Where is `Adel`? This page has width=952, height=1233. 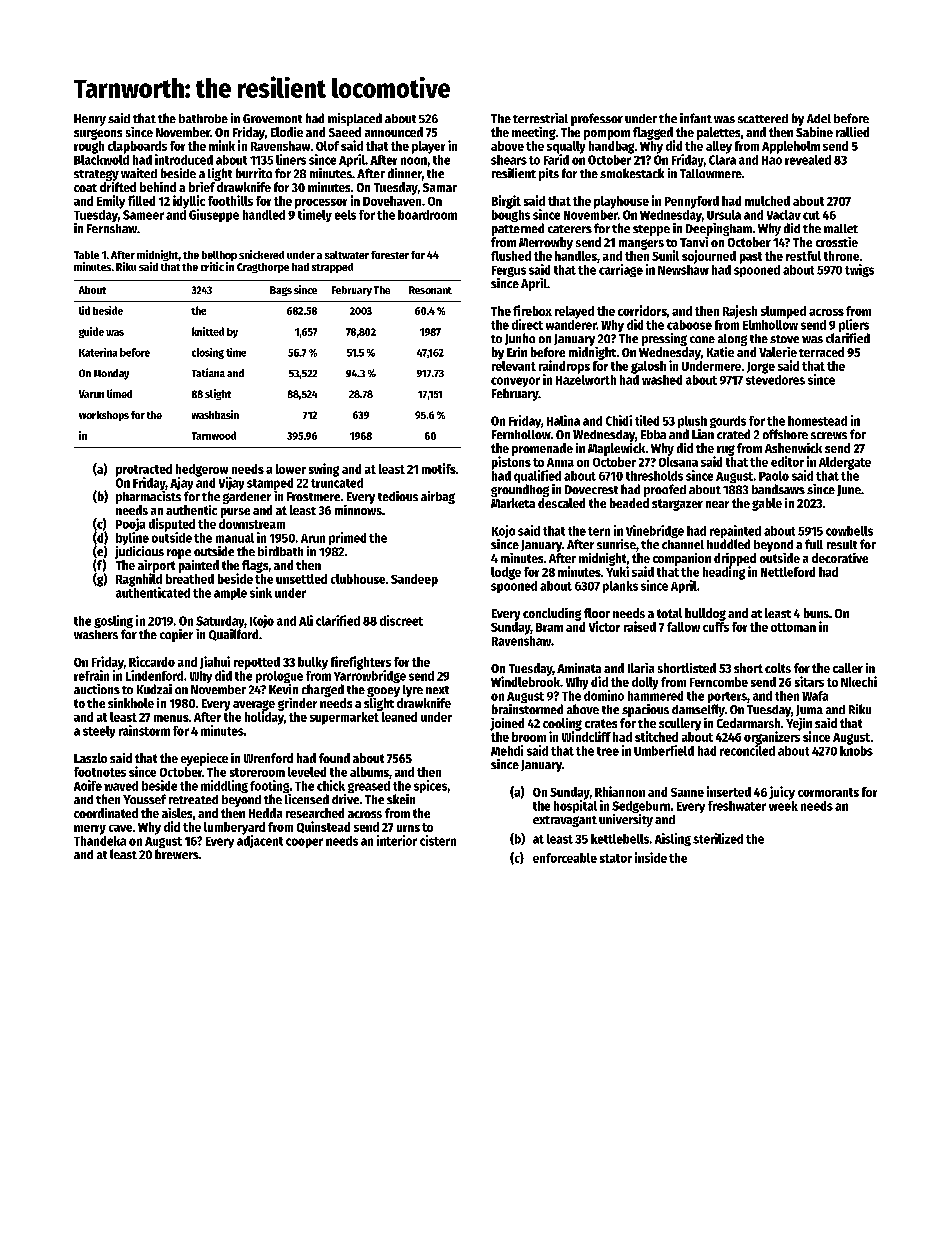
Adel is located at coordinates (819, 118).
